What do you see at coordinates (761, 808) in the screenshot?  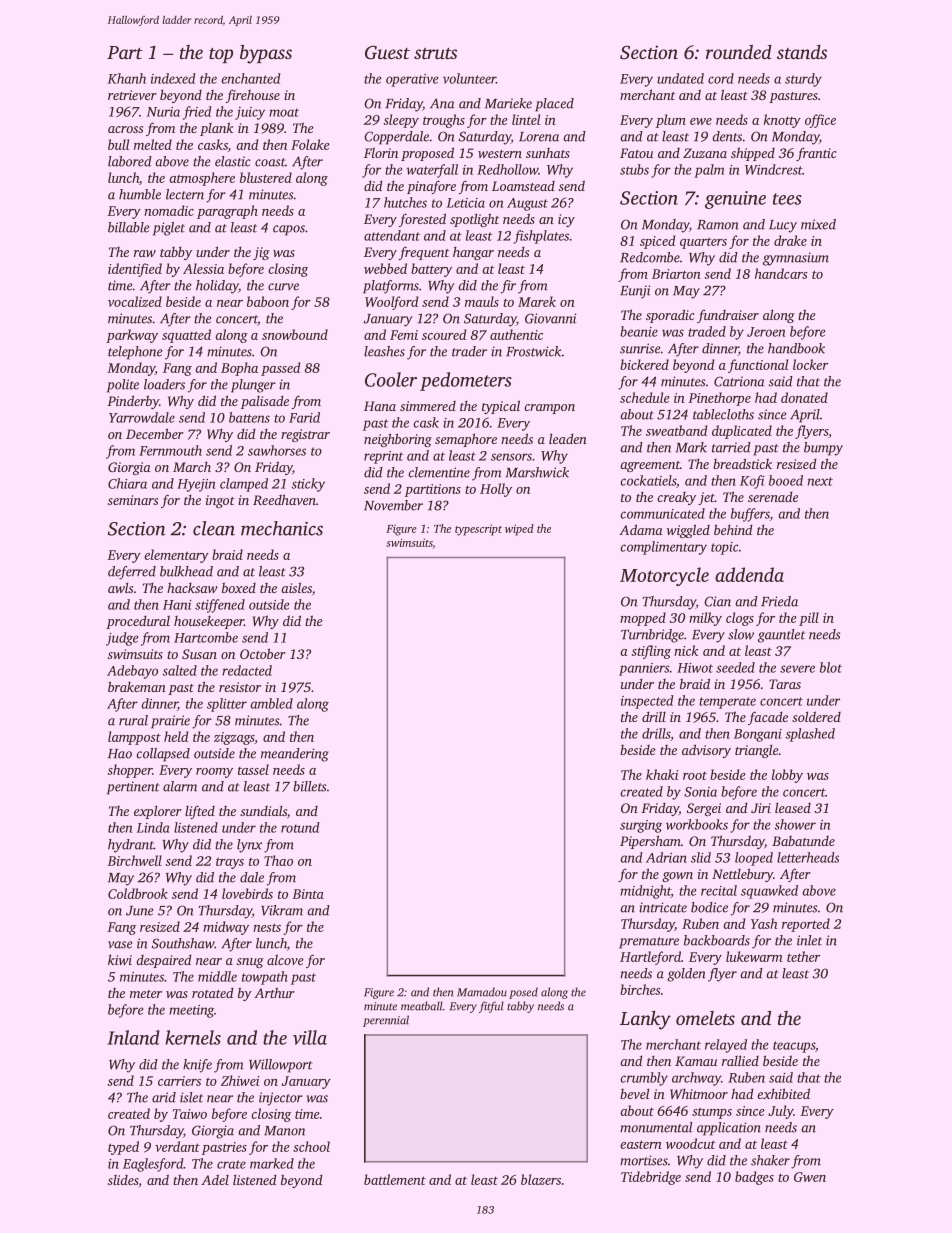 I see `Jiri` at bounding box center [761, 808].
